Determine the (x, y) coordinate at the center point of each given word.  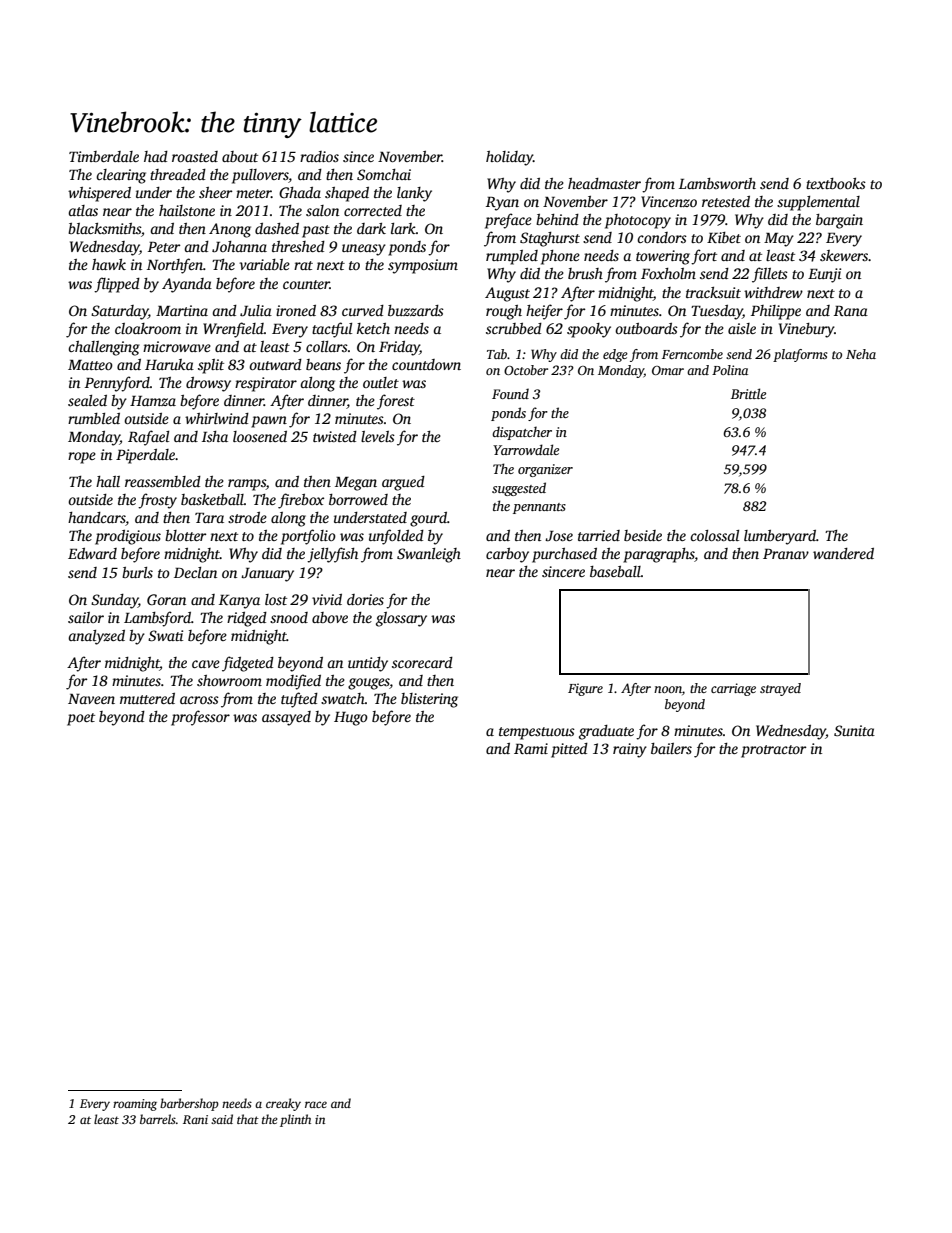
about (240, 156)
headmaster (604, 183)
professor (200, 718)
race (316, 1104)
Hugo (351, 719)
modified (293, 682)
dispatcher (522, 433)
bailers (671, 748)
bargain (839, 221)
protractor (774, 751)
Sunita (854, 730)
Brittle (748, 393)
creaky (283, 1104)
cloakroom (148, 328)
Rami (531, 748)
